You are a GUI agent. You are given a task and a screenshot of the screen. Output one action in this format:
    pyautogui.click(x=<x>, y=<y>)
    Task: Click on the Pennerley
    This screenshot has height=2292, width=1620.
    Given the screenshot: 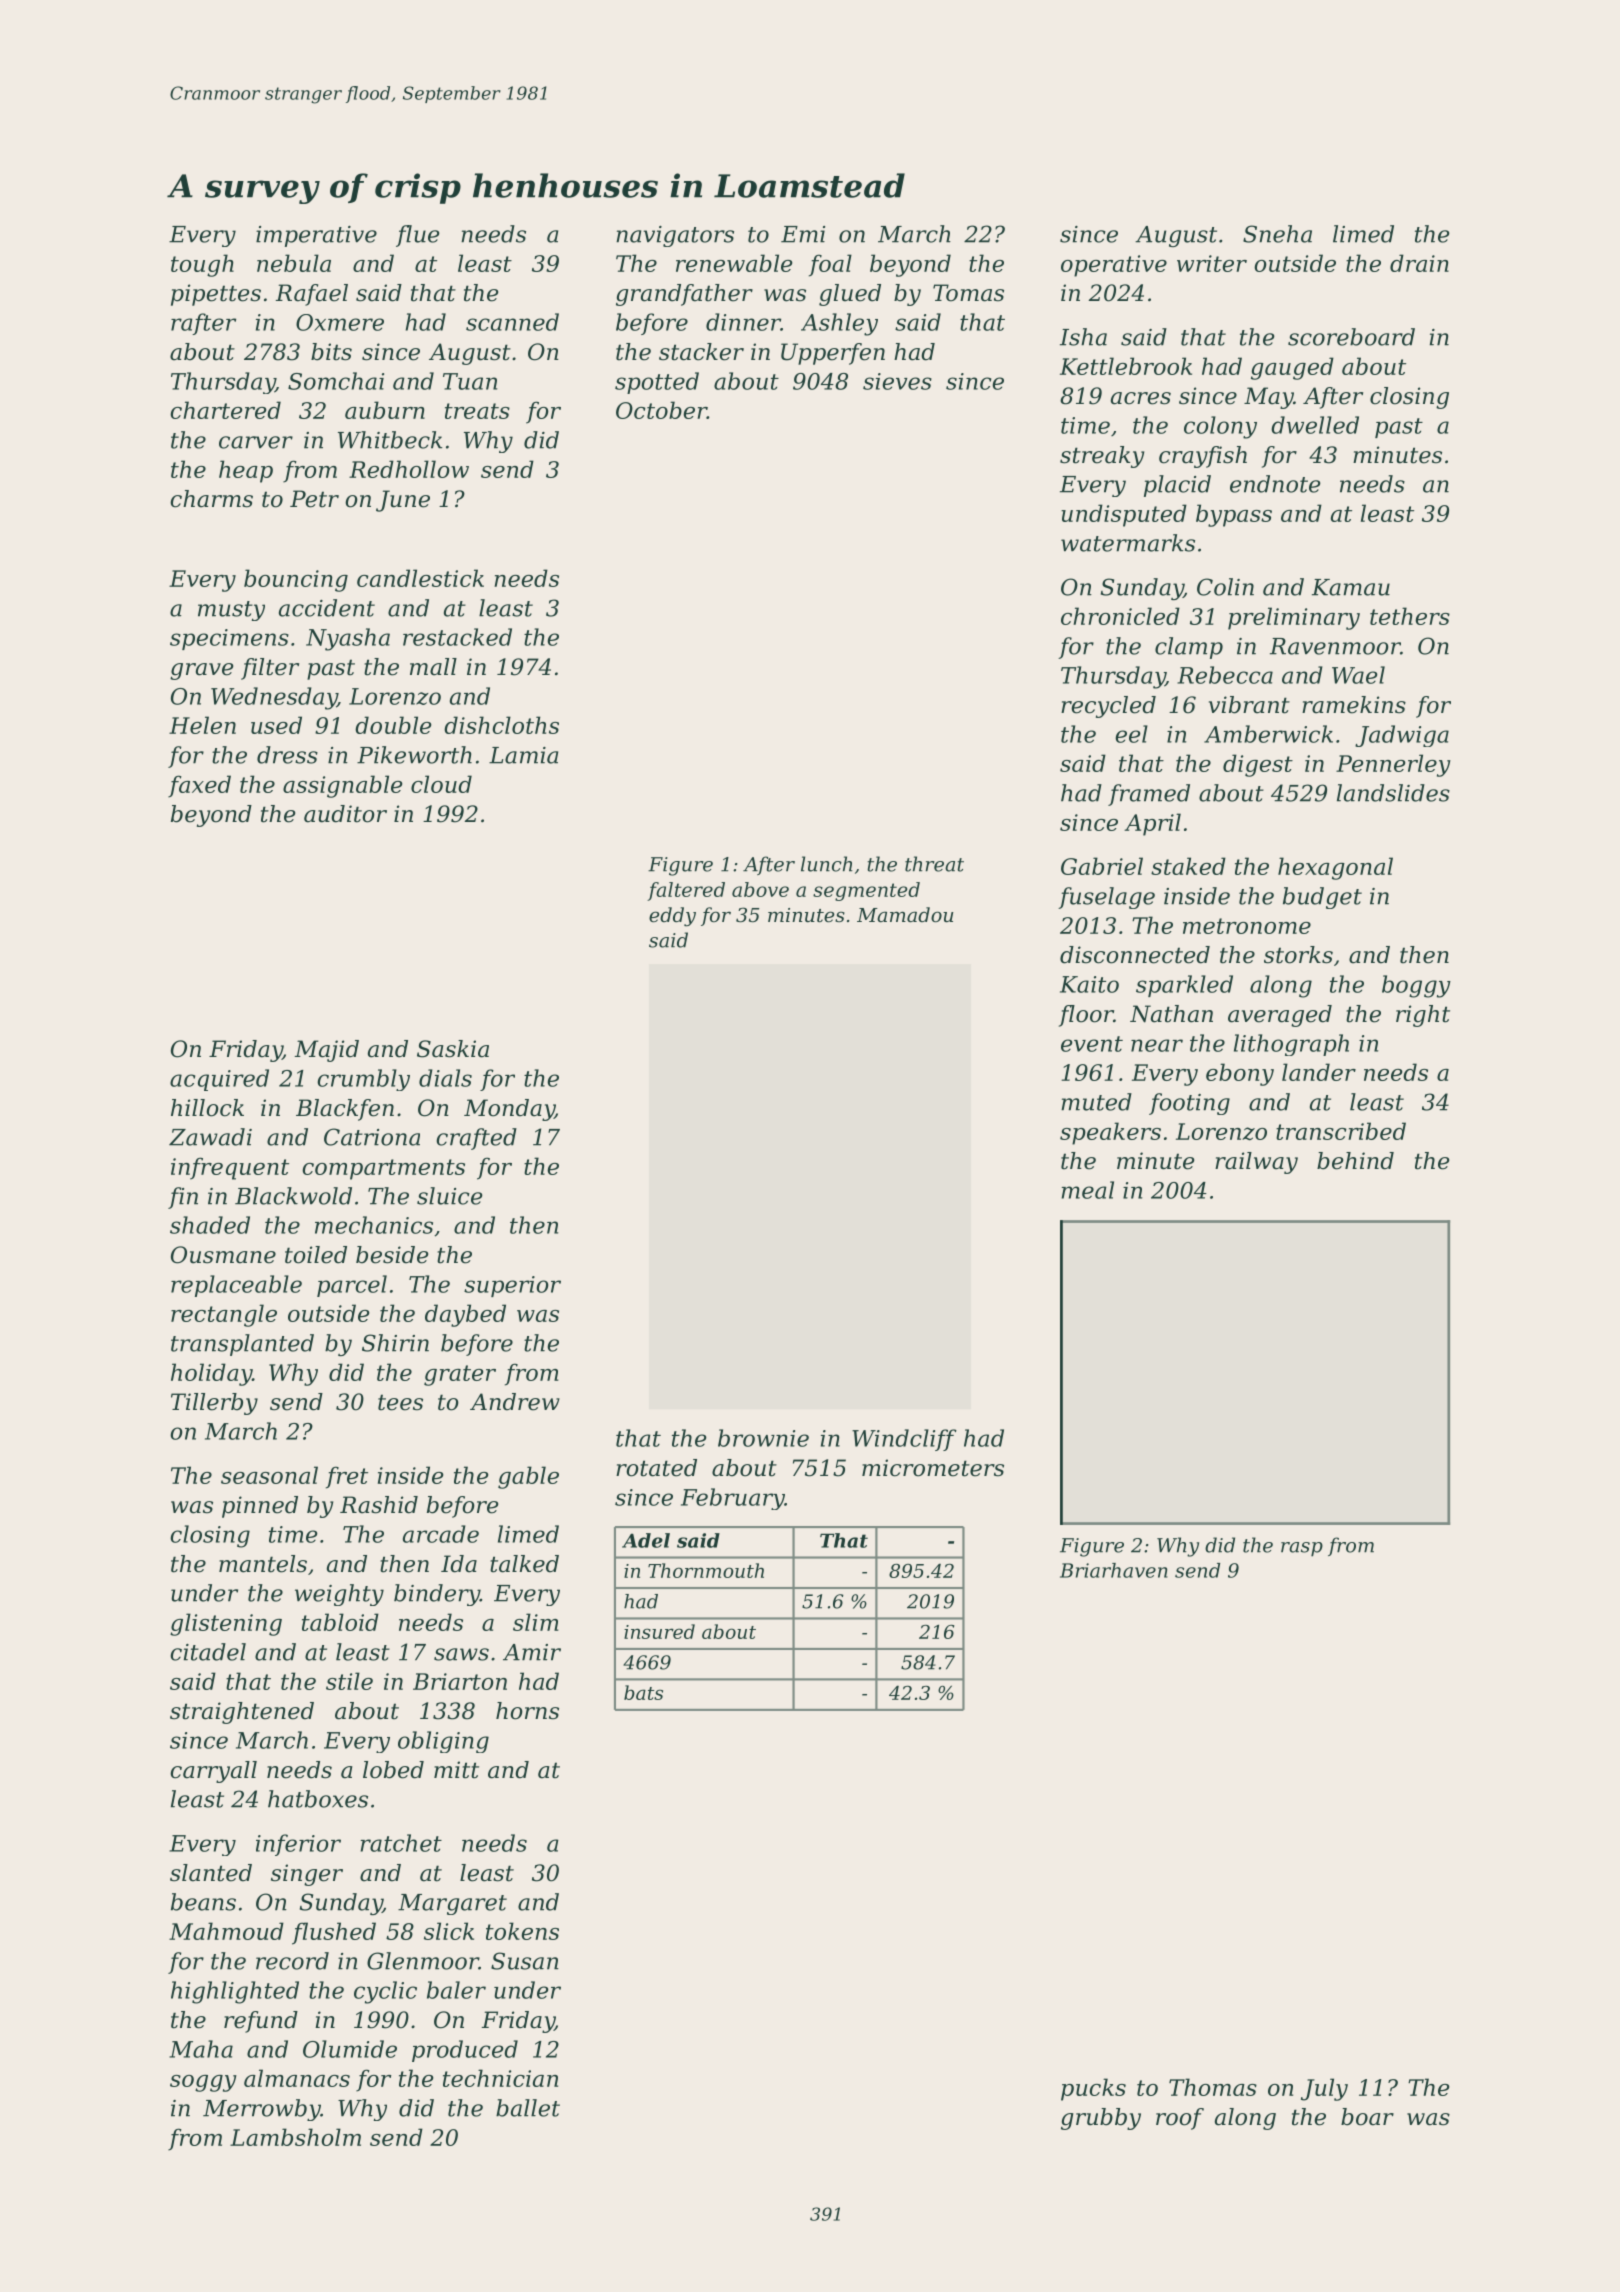 What is the action you would take?
    pyautogui.click(x=1393, y=765)
